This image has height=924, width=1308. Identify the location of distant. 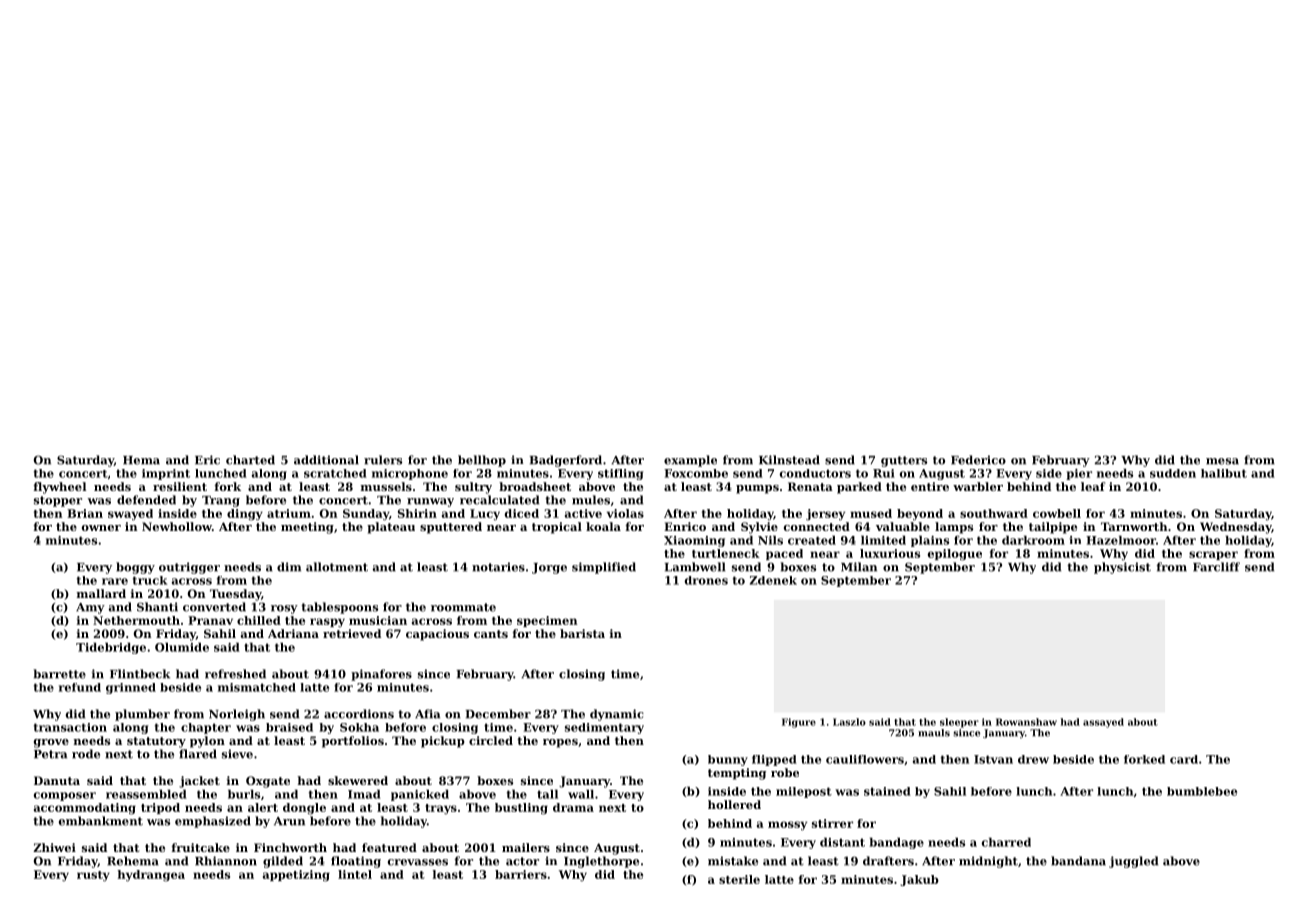
(842, 842).
